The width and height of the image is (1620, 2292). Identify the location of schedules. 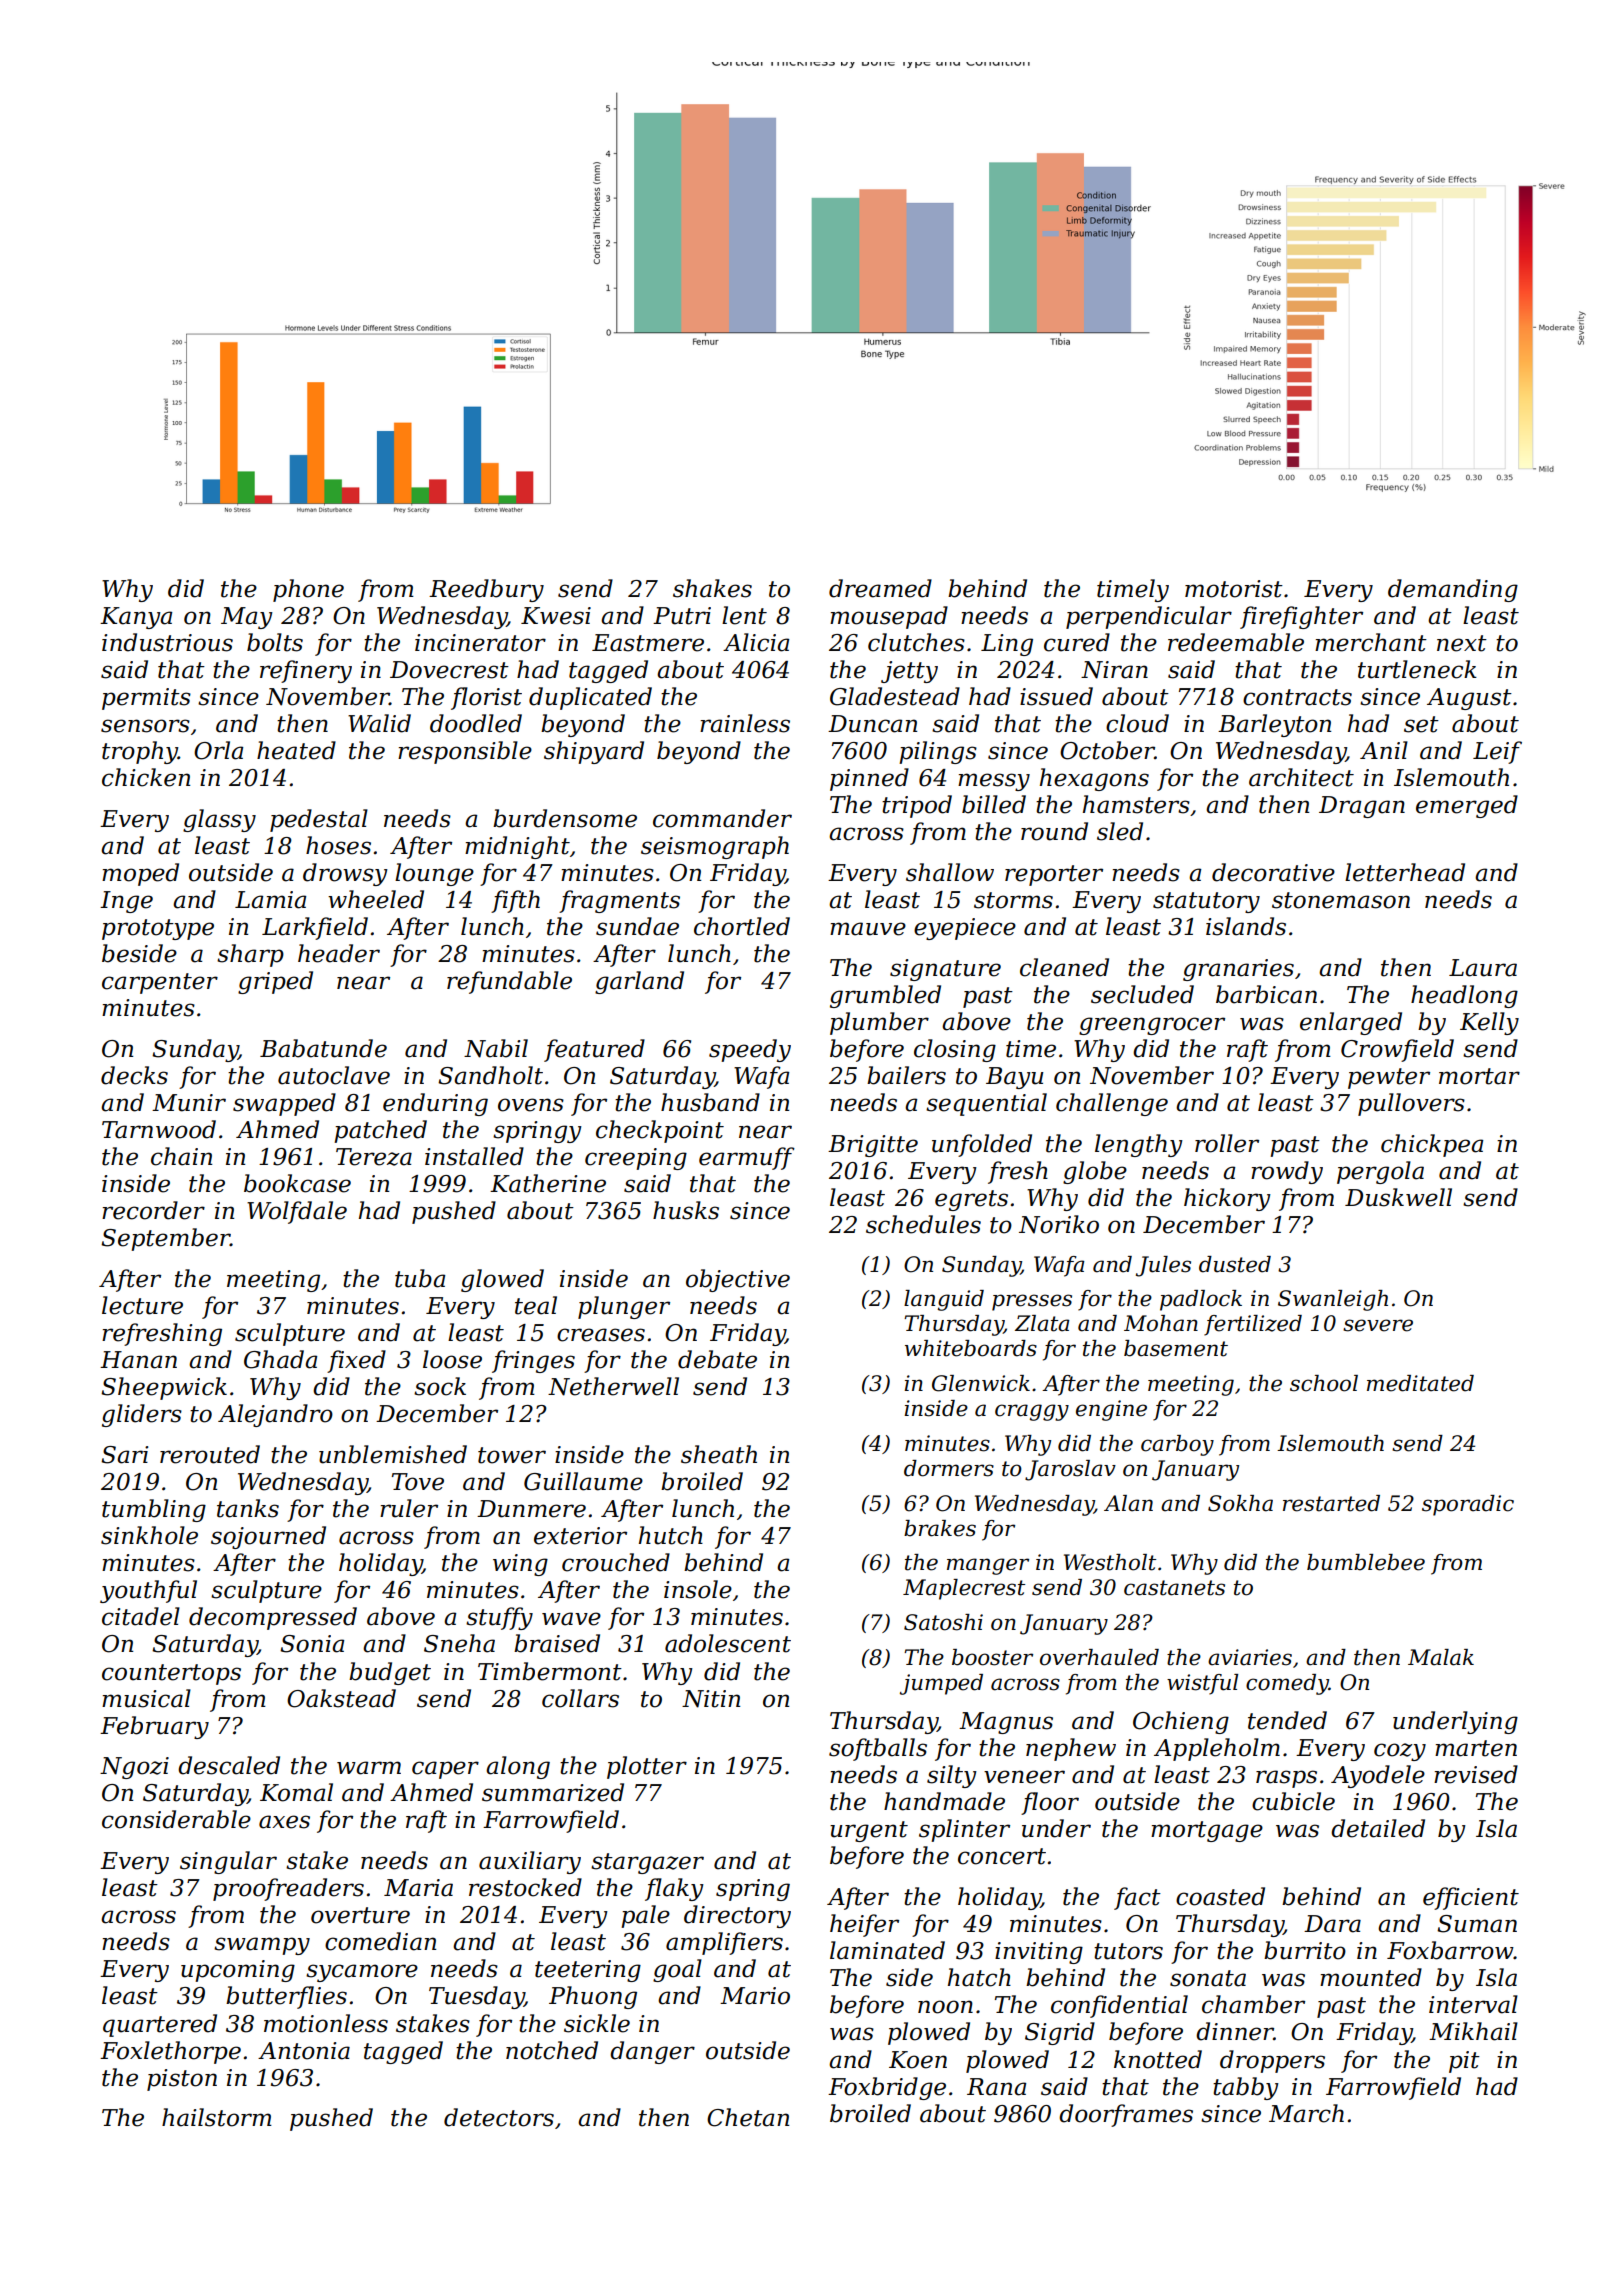
(923, 1224).
